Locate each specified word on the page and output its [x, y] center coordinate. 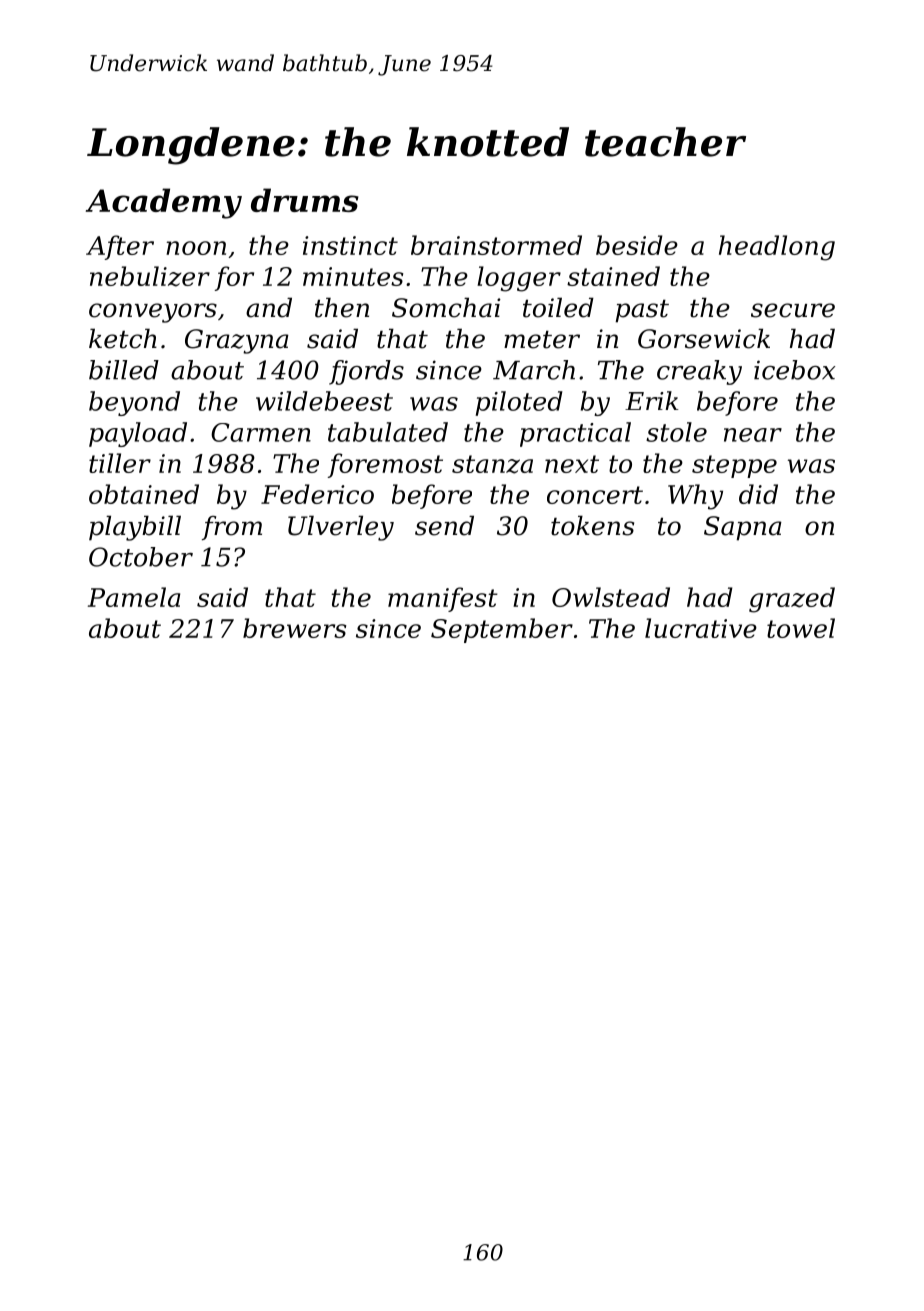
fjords [366, 372]
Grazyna [237, 341]
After [120, 247]
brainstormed [496, 245]
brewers [294, 628]
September [502, 630]
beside [637, 245]
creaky [699, 372]
